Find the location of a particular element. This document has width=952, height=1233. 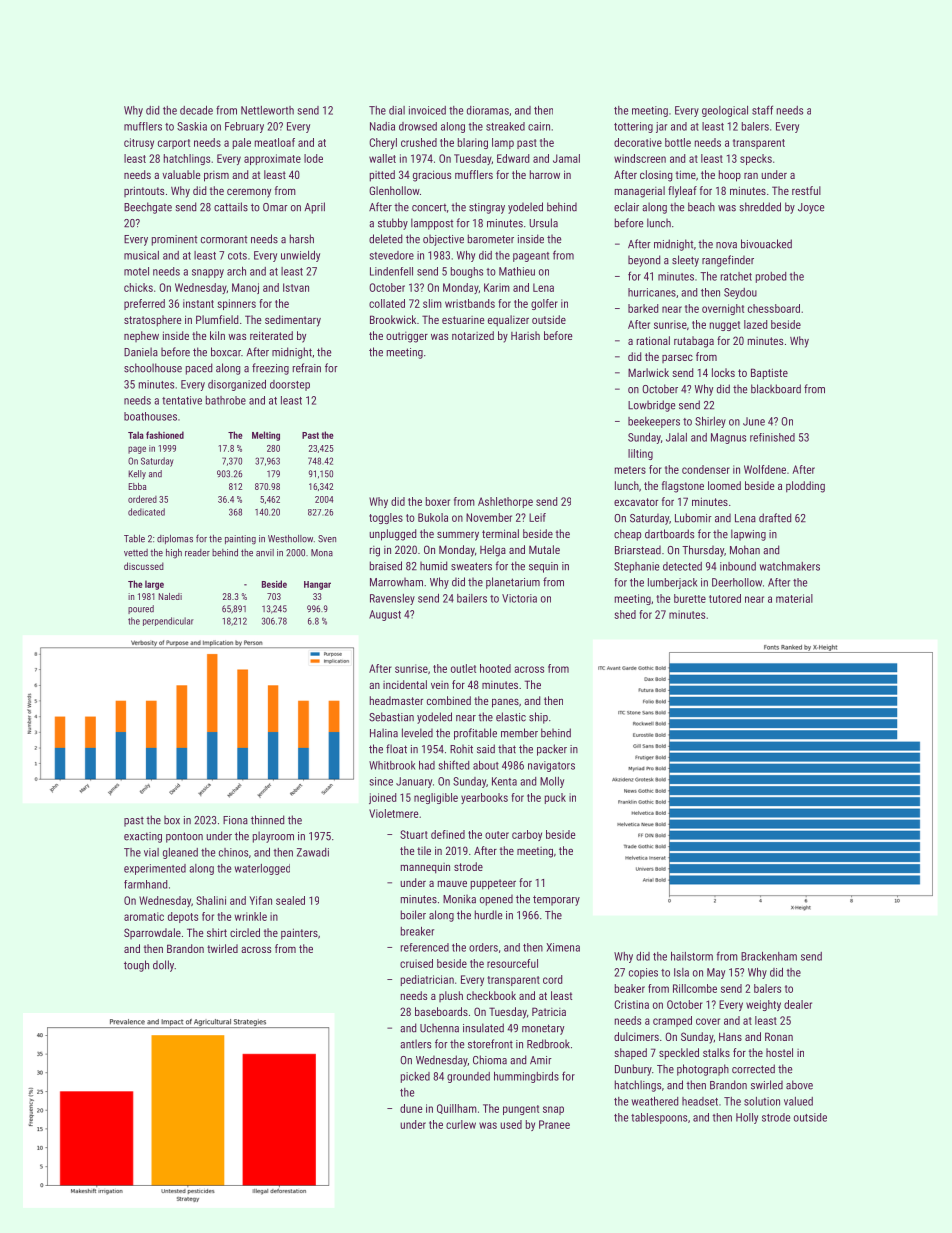

Beechgate is located at coordinates (148, 208).
